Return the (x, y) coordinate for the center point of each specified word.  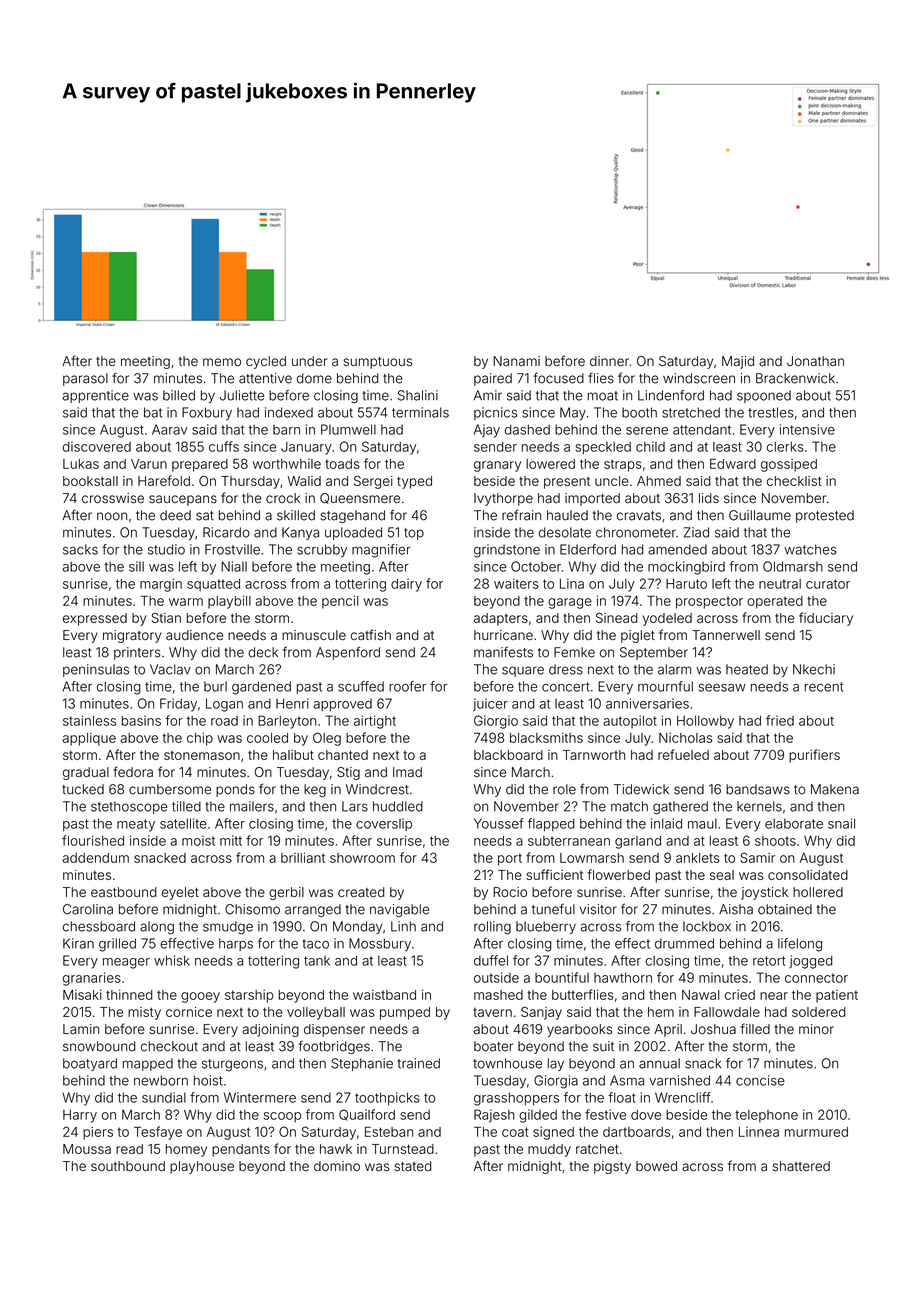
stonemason (202, 755)
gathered (680, 808)
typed (414, 482)
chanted (343, 755)
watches (810, 549)
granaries (92, 979)
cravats (639, 516)
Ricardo (226, 532)
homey (186, 1150)
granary (497, 466)
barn (286, 430)
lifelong (800, 945)
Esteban (389, 1132)
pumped (405, 1013)
